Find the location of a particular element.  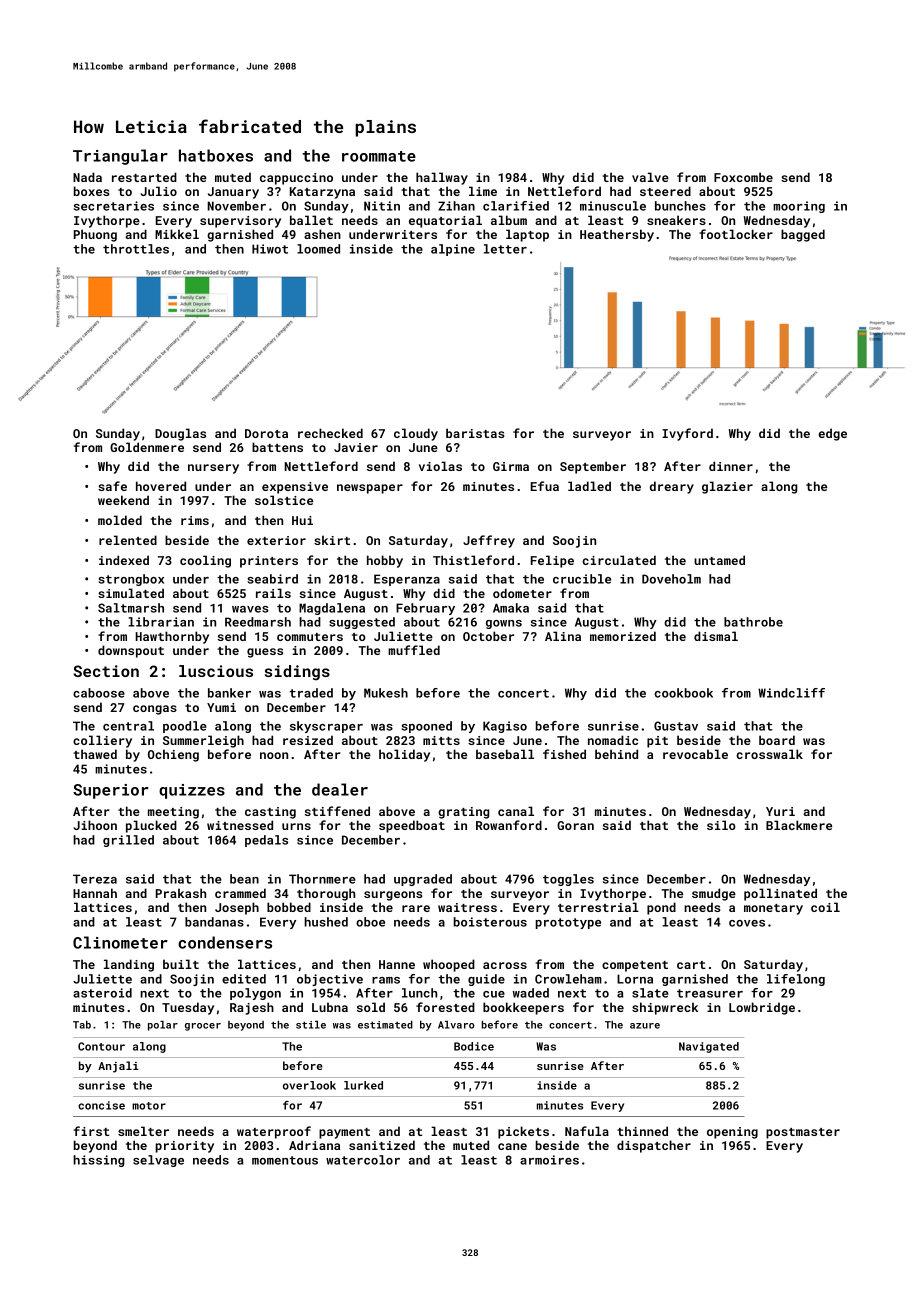

dismal is located at coordinates (716, 636).
